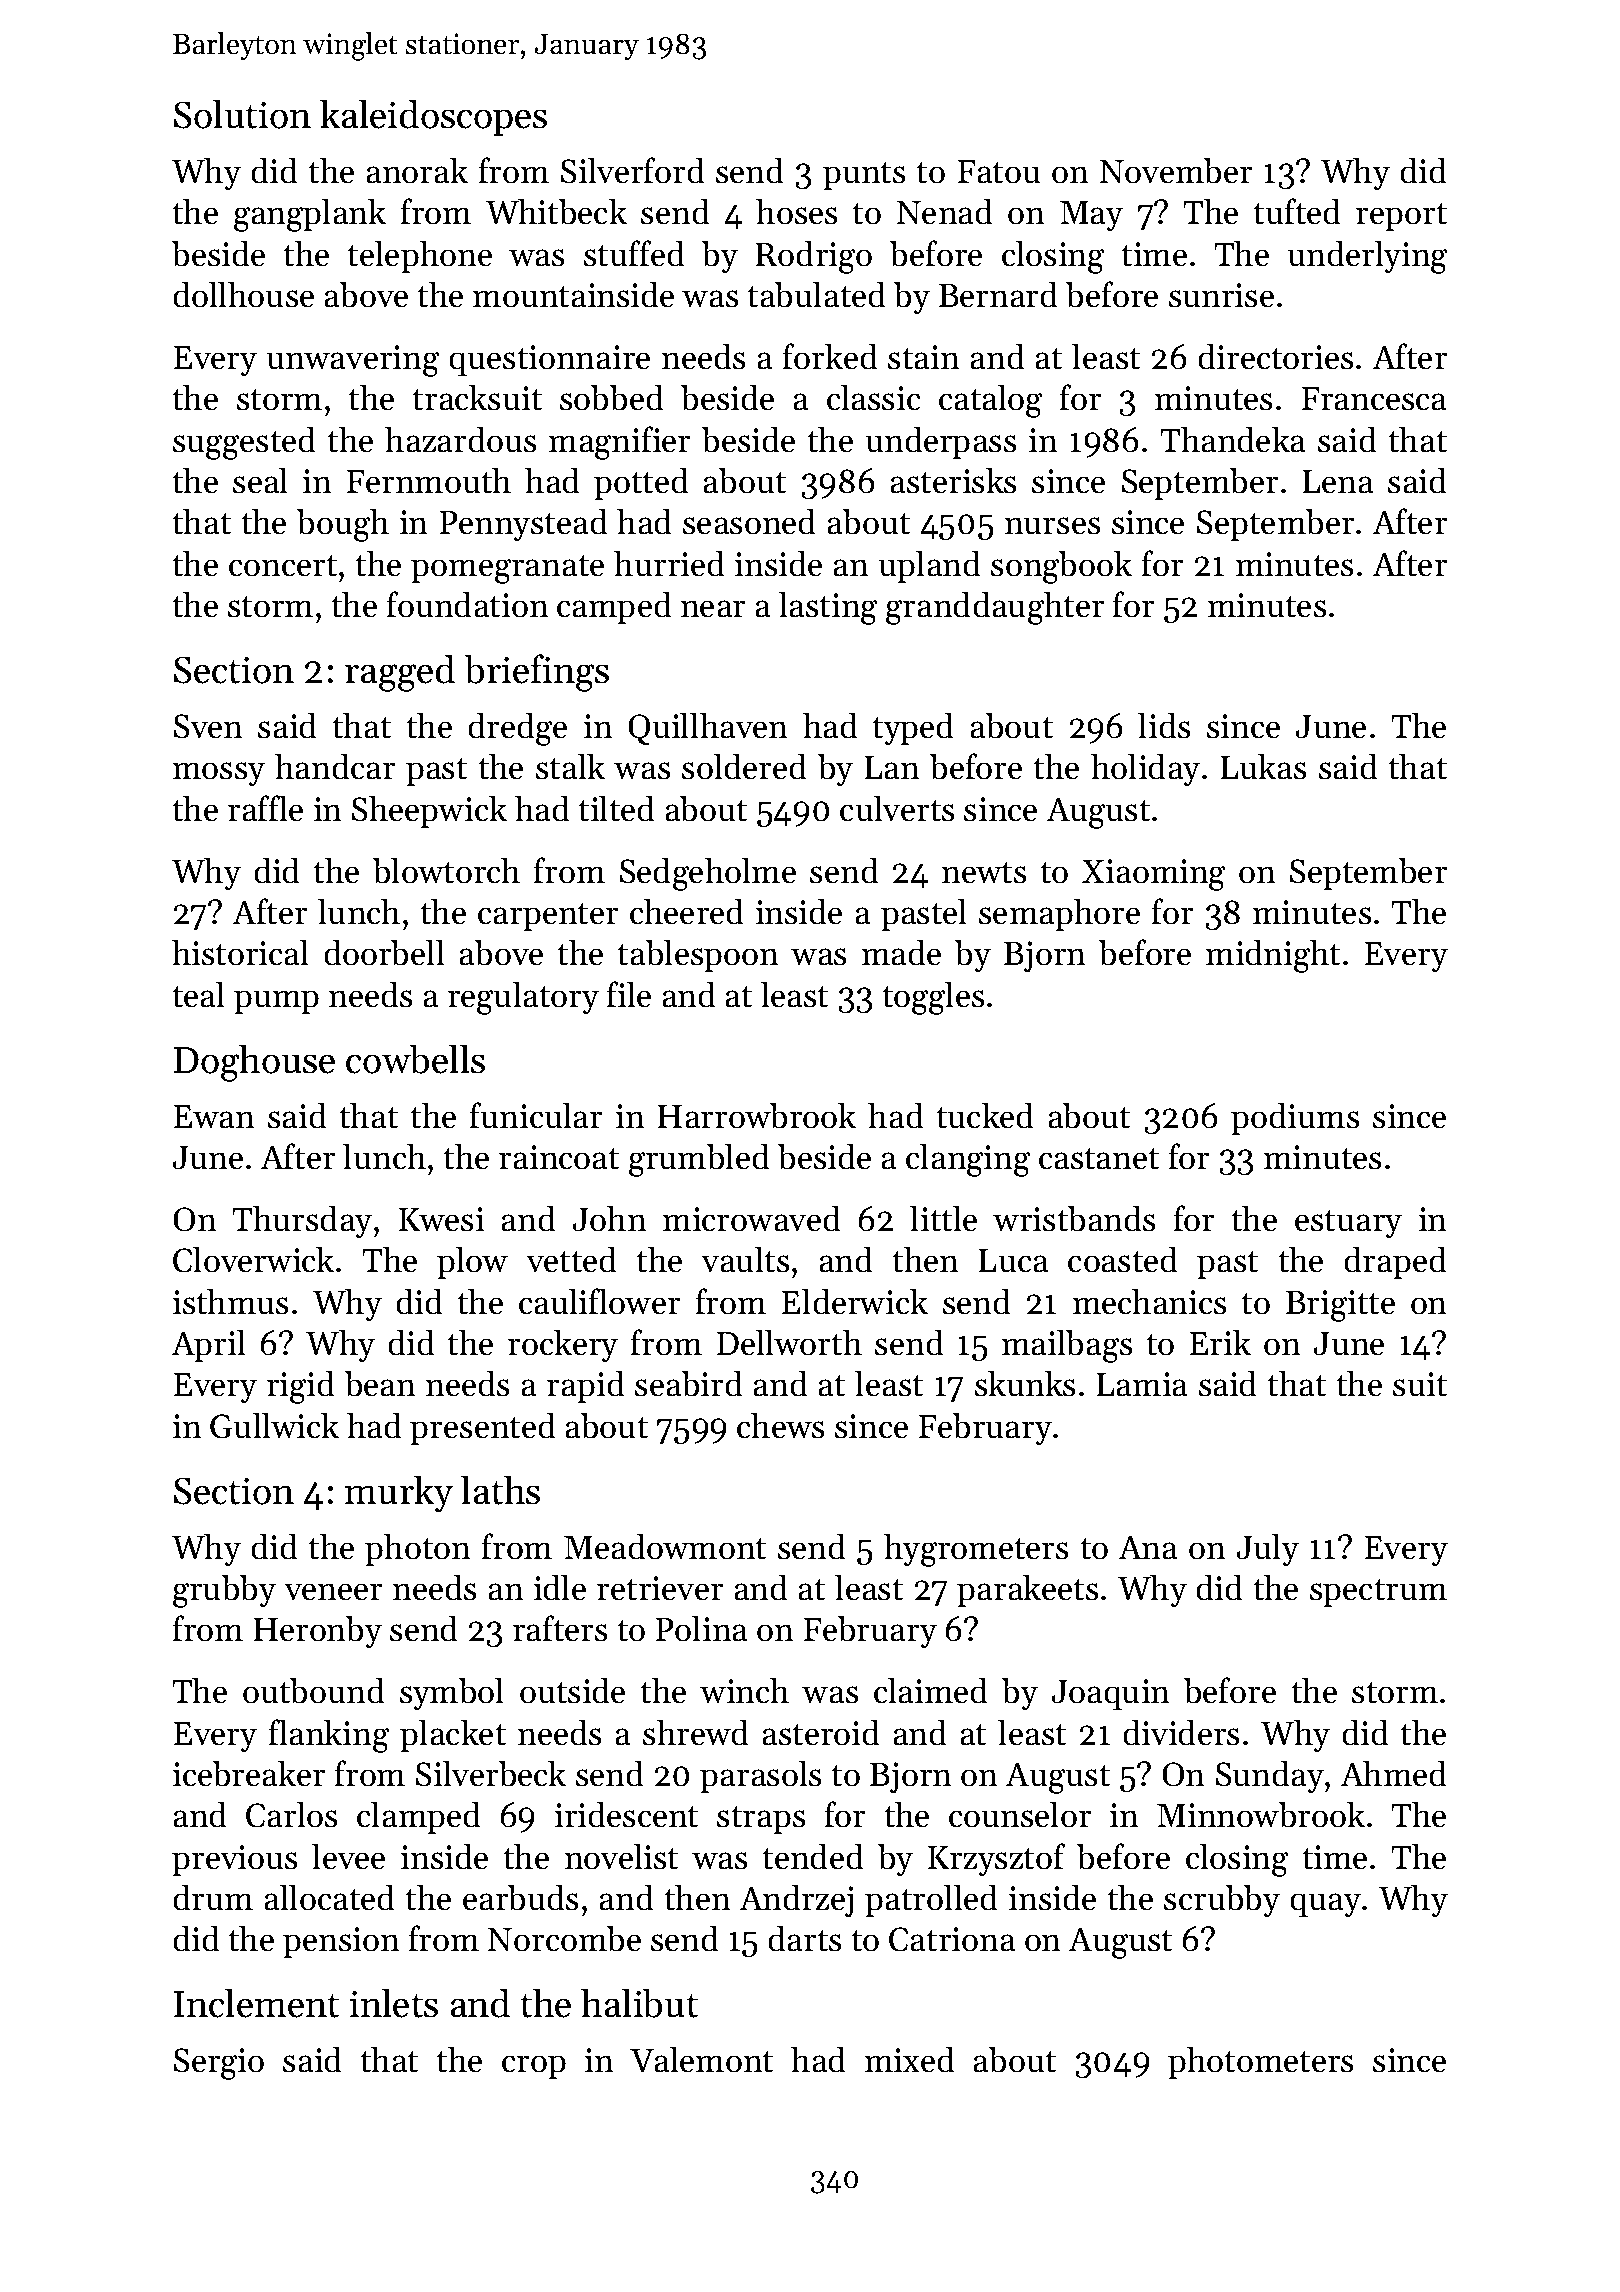 The width and height of the page is (1620, 2292). What do you see at coordinates (1401, 217) in the page?
I see `report` at bounding box center [1401, 217].
